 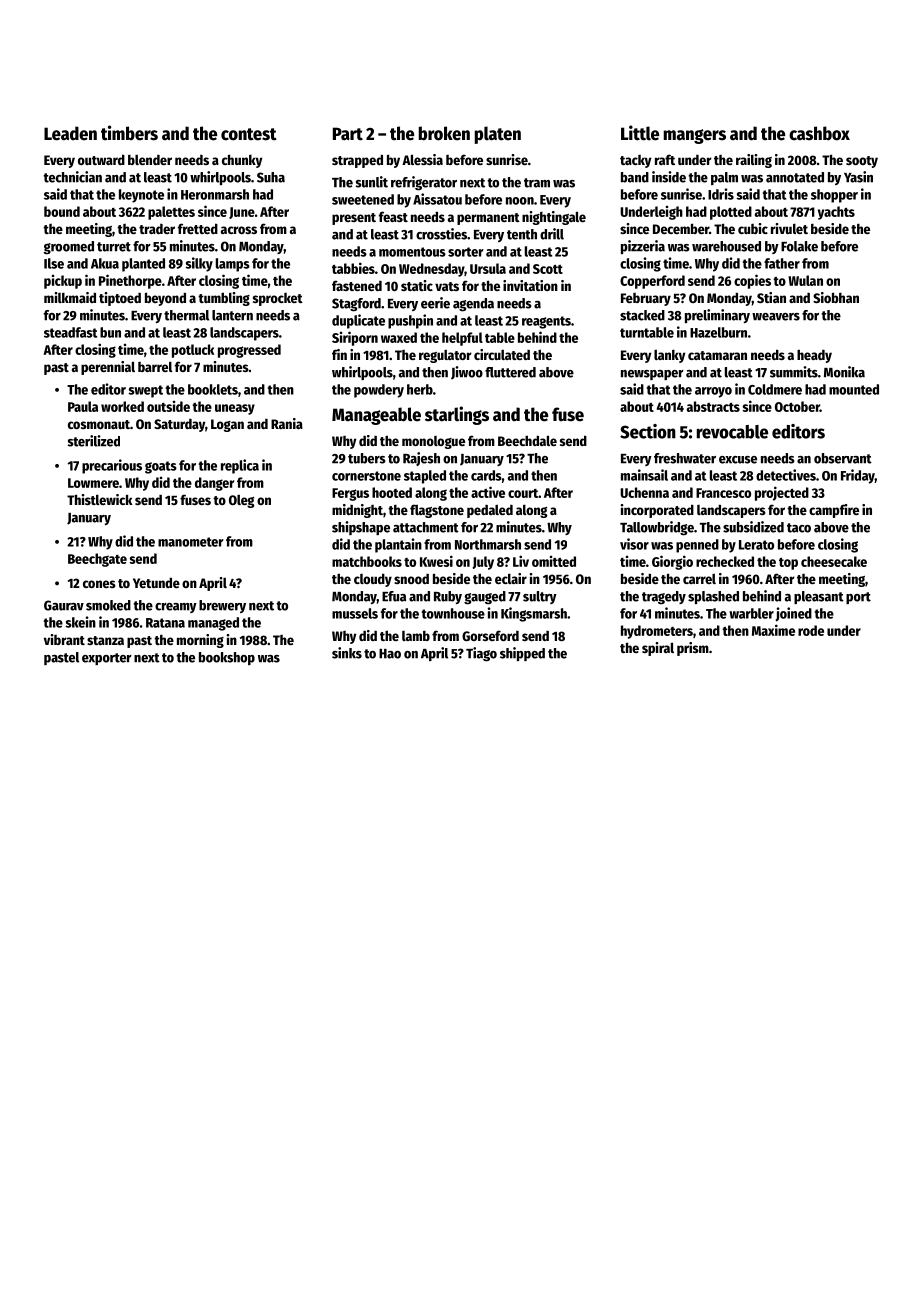 What do you see at coordinates (399, 337) in the screenshot?
I see `waxed` at bounding box center [399, 337].
